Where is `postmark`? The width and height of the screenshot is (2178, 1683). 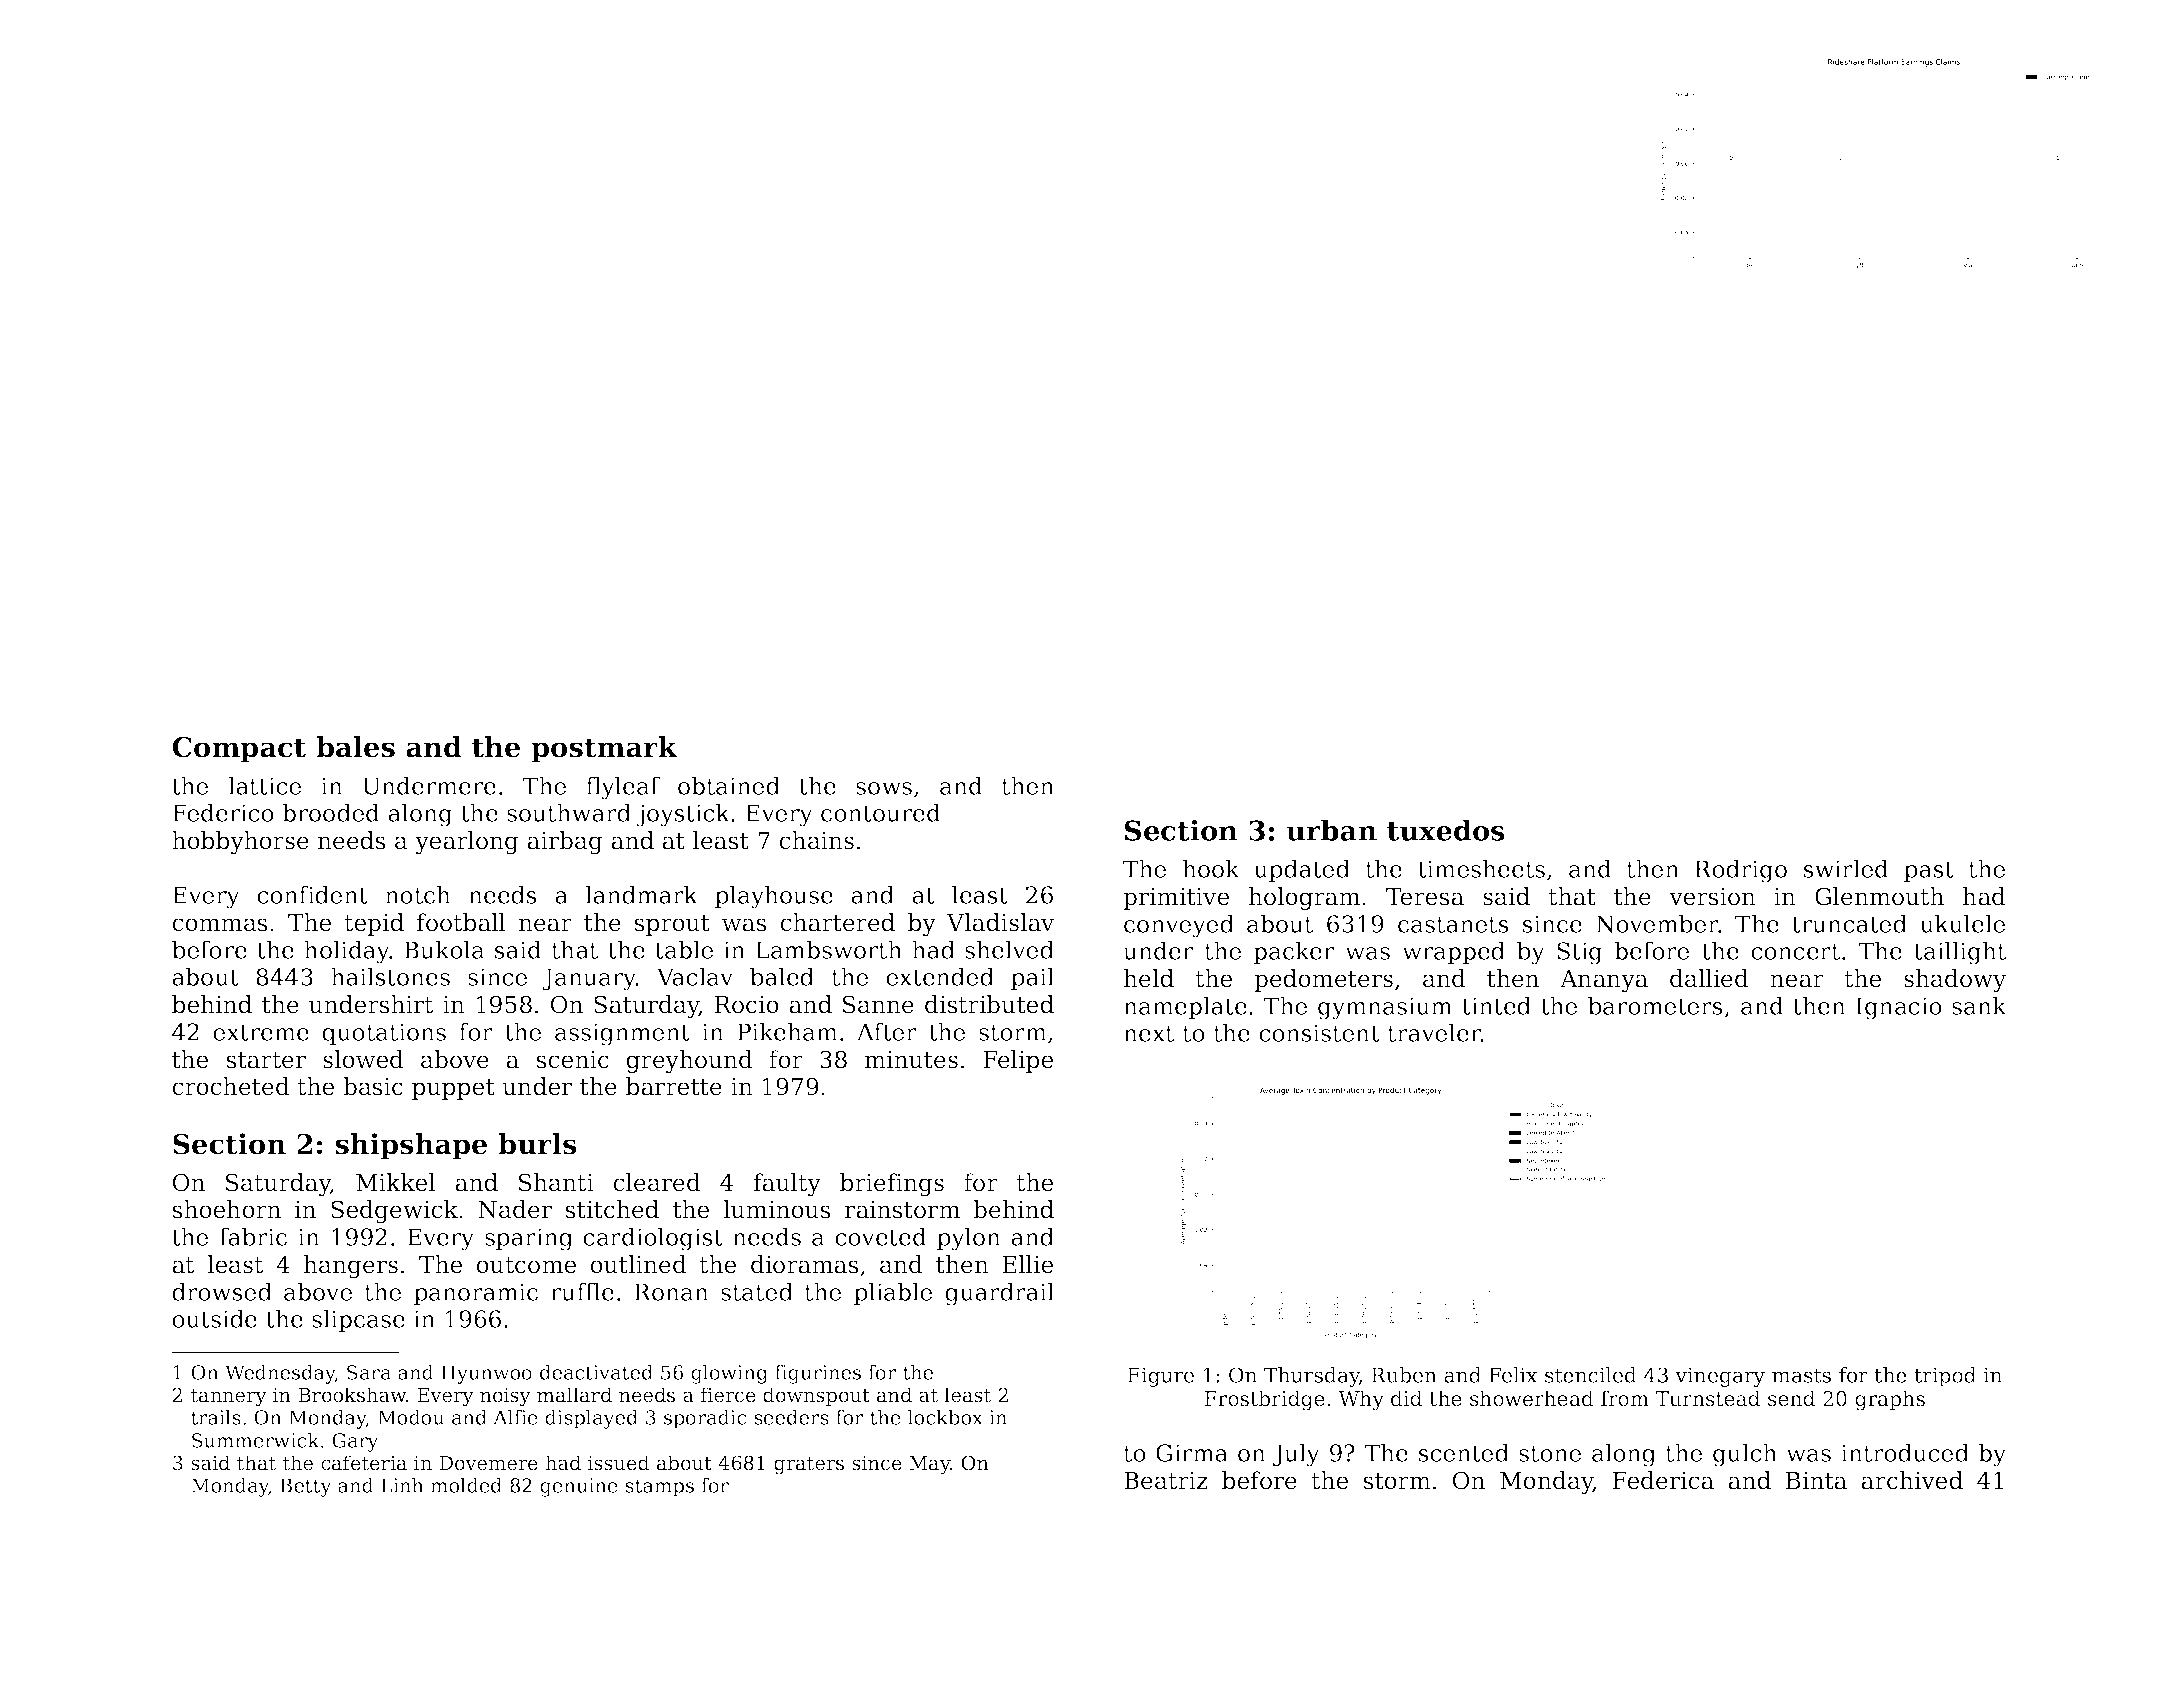
postmark is located at coordinates (604, 749).
